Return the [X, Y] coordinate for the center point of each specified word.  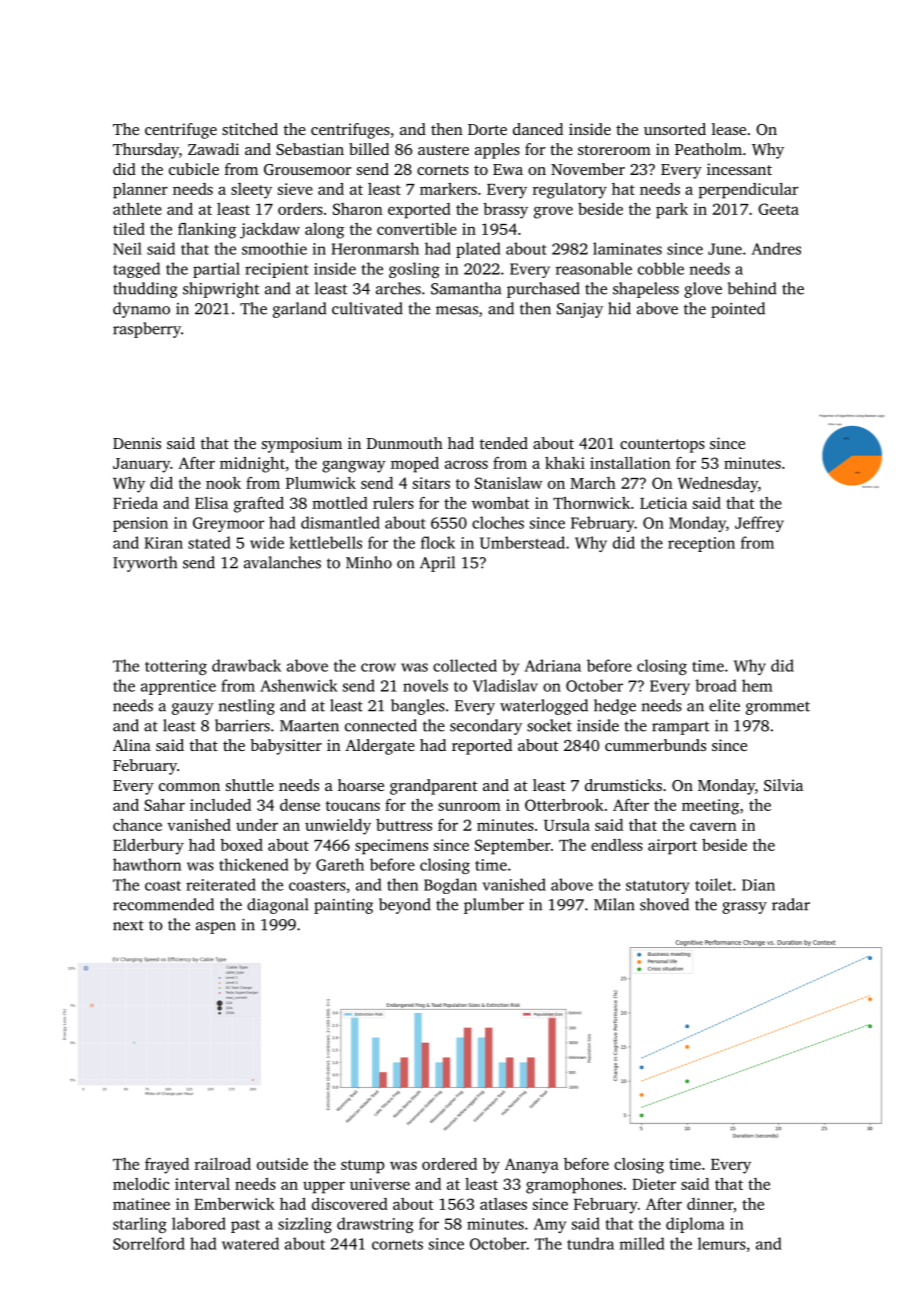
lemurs [722, 1243]
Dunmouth [405, 443]
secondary [486, 727]
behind [752, 288]
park [672, 211]
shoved [664, 904]
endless [617, 845]
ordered [449, 1164]
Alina [132, 745]
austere [443, 150]
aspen [216, 928]
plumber [494, 906]
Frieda [135, 503]
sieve [295, 189]
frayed [167, 1166]
